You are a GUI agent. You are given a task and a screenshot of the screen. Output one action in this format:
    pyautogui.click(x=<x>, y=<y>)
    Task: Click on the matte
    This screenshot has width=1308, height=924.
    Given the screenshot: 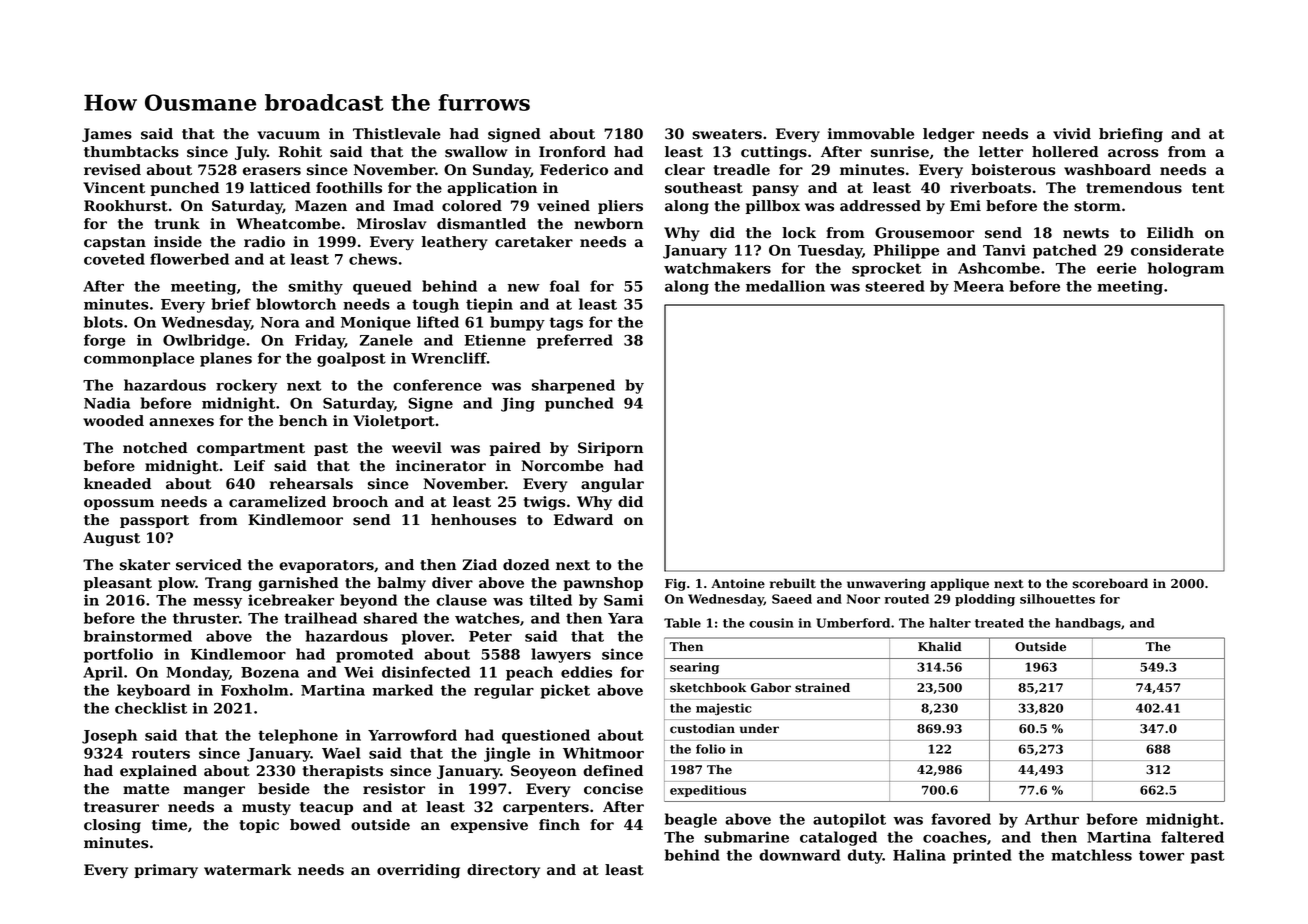 What is the action you would take?
    pyautogui.click(x=146, y=789)
